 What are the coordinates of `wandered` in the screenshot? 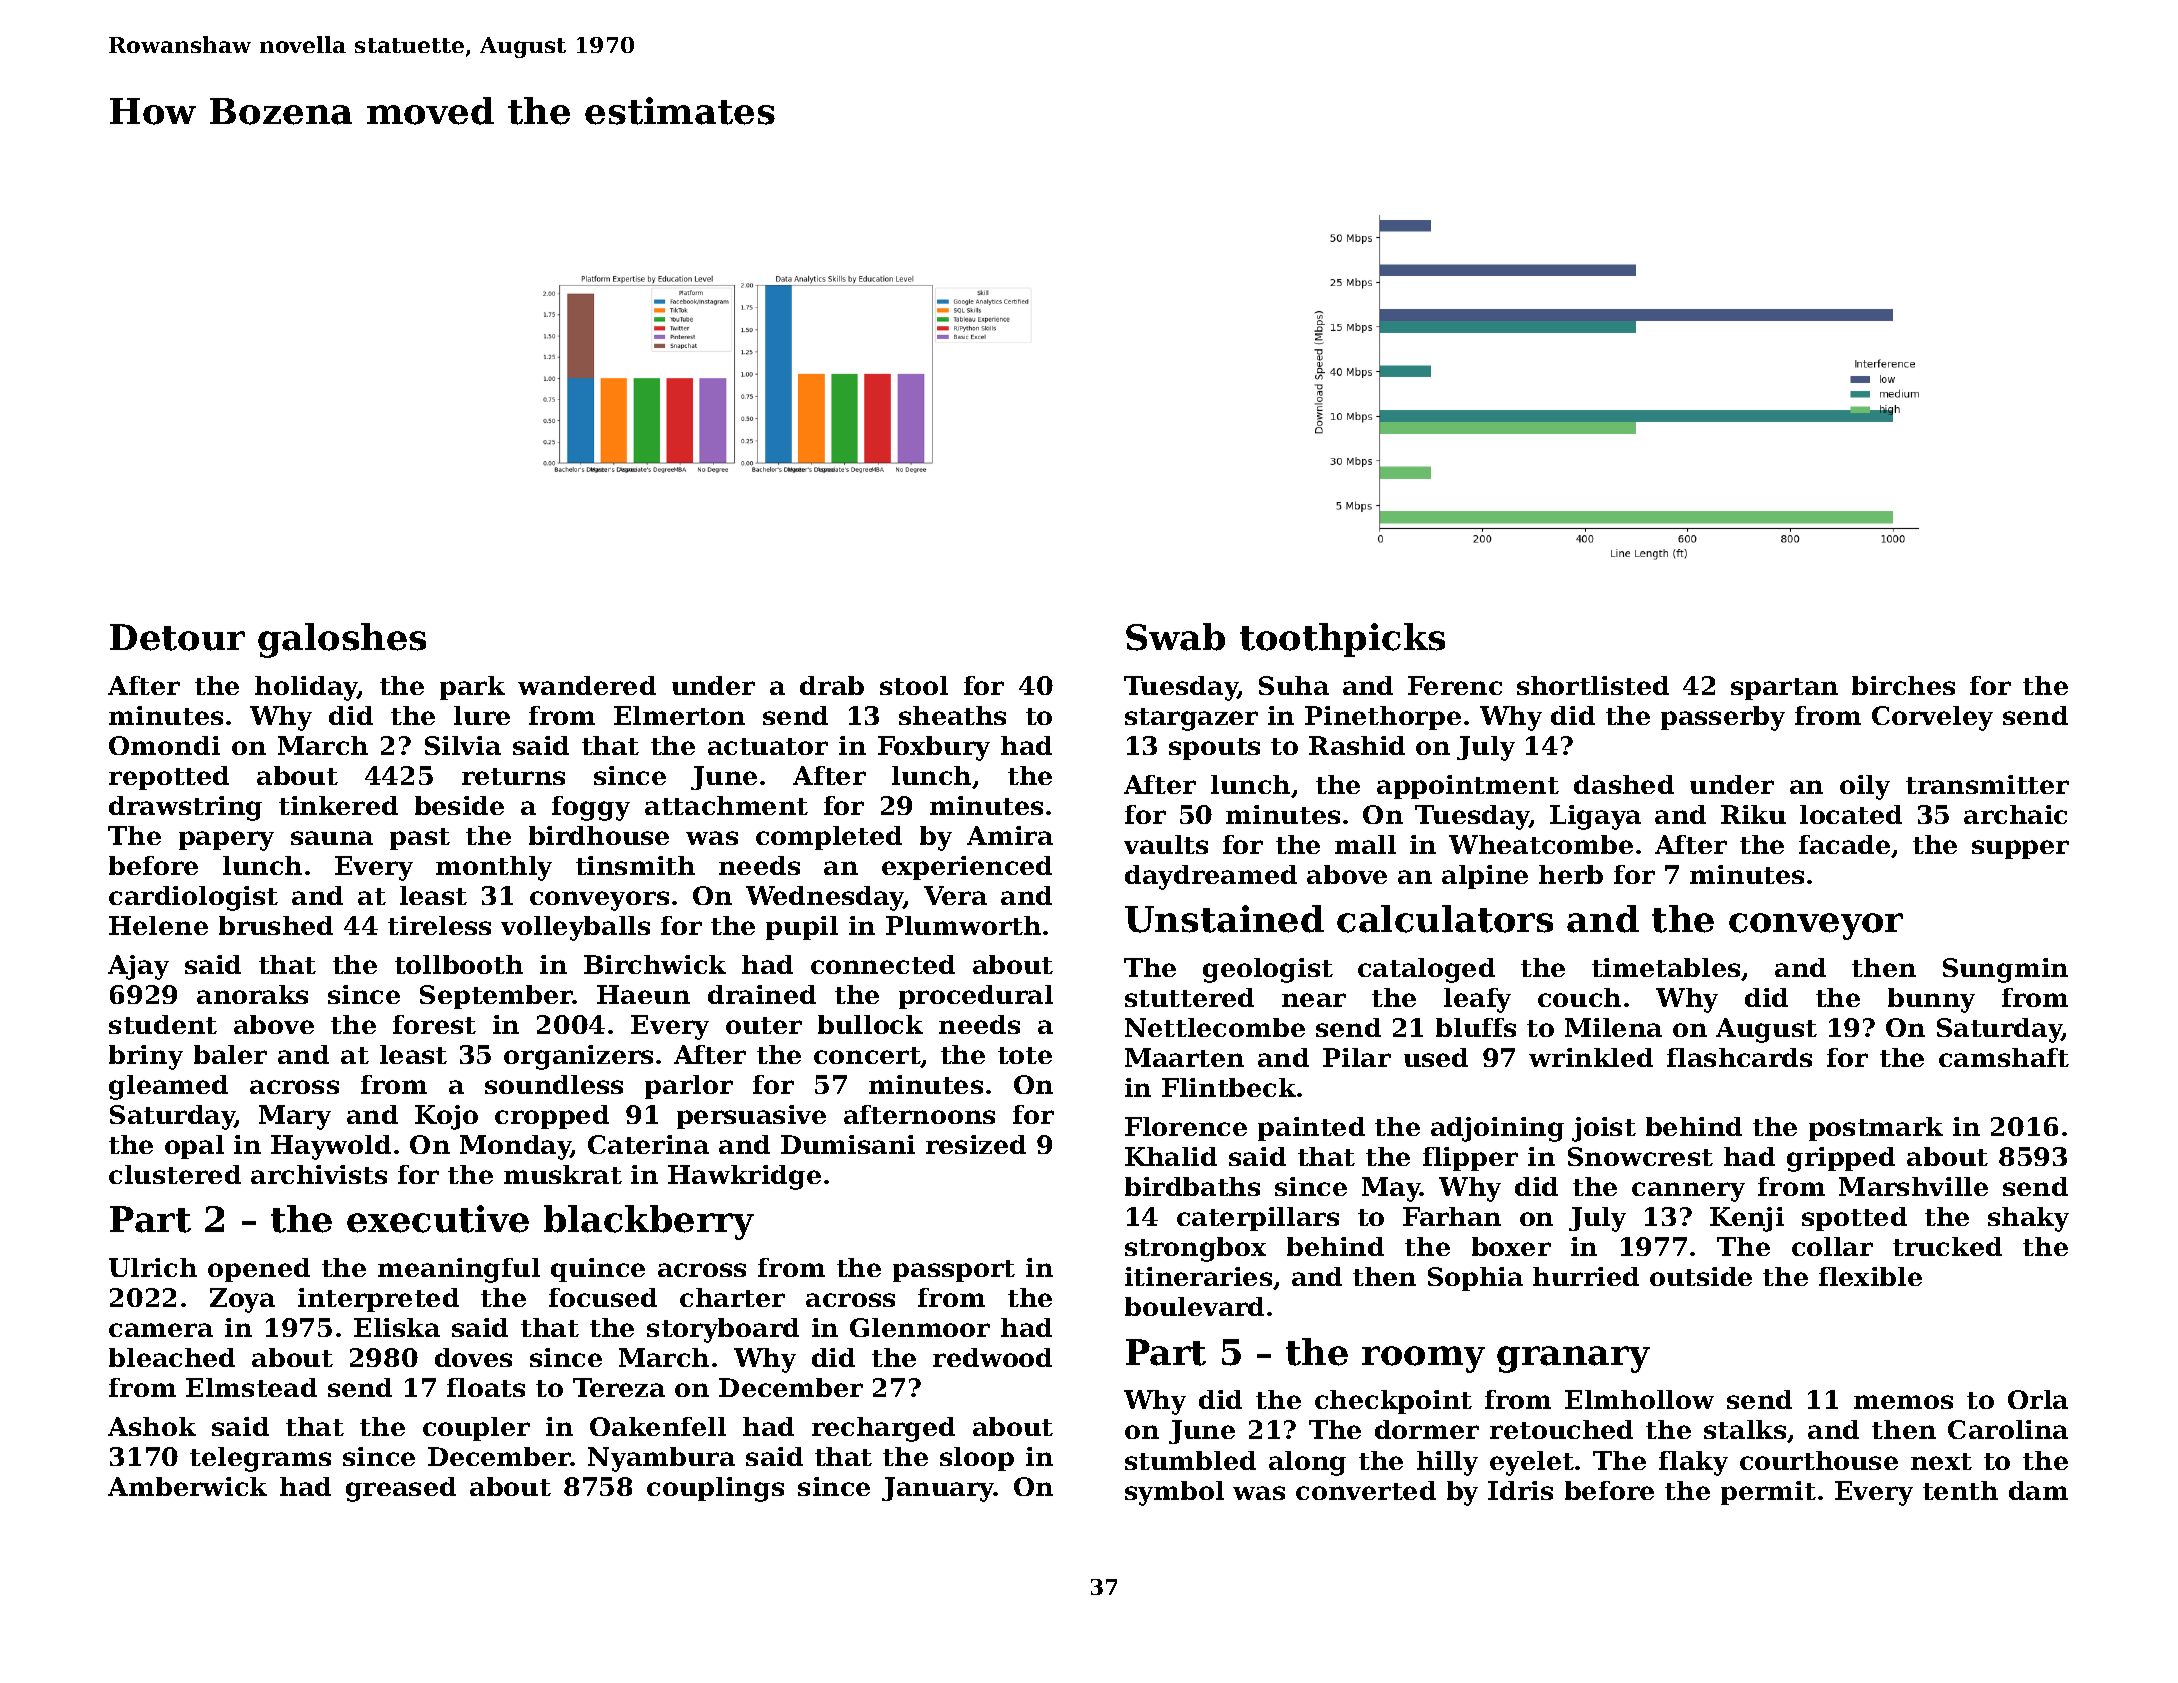 It's located at (587, 685).
